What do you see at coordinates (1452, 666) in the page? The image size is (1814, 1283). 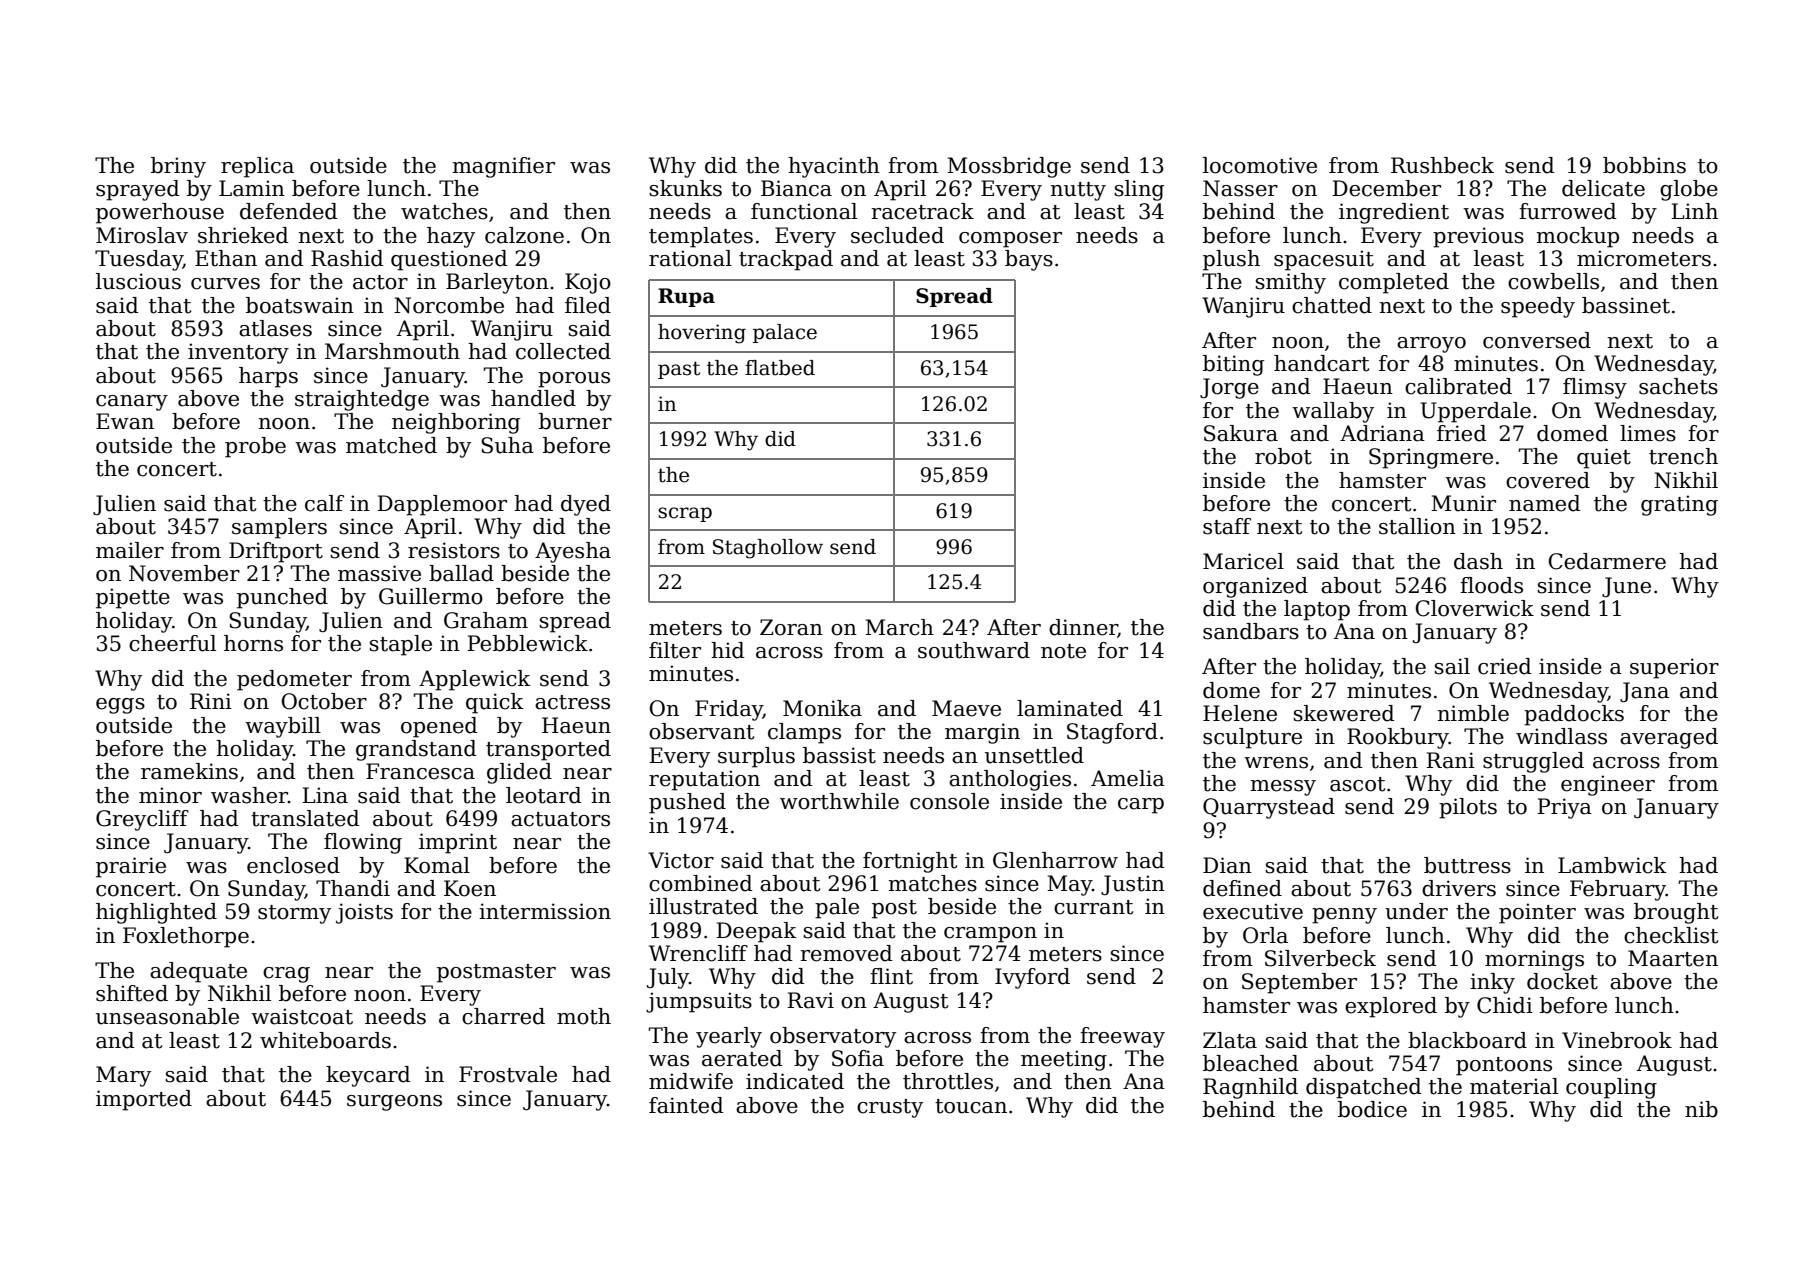 I see `sail` at bounding box center [1452, 666].
